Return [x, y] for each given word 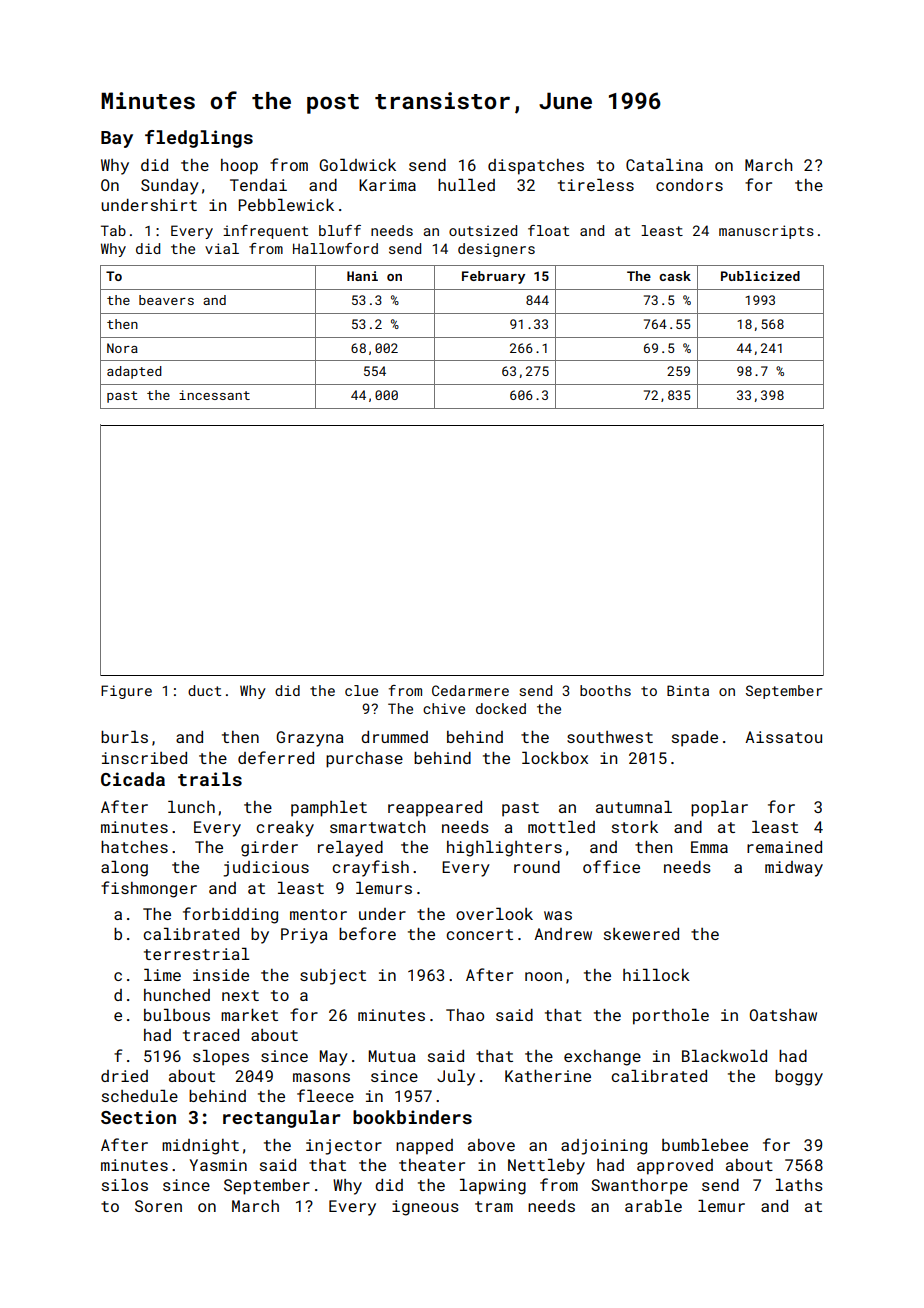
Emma [709, 847]
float [548, 230]
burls [124, 736]
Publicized [760, 276]
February [493, 277]
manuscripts [766, 232]
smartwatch [378, 827]
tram [494, 1206]
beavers [166, 300]
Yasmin [218, 1165]
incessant [214, 395]
